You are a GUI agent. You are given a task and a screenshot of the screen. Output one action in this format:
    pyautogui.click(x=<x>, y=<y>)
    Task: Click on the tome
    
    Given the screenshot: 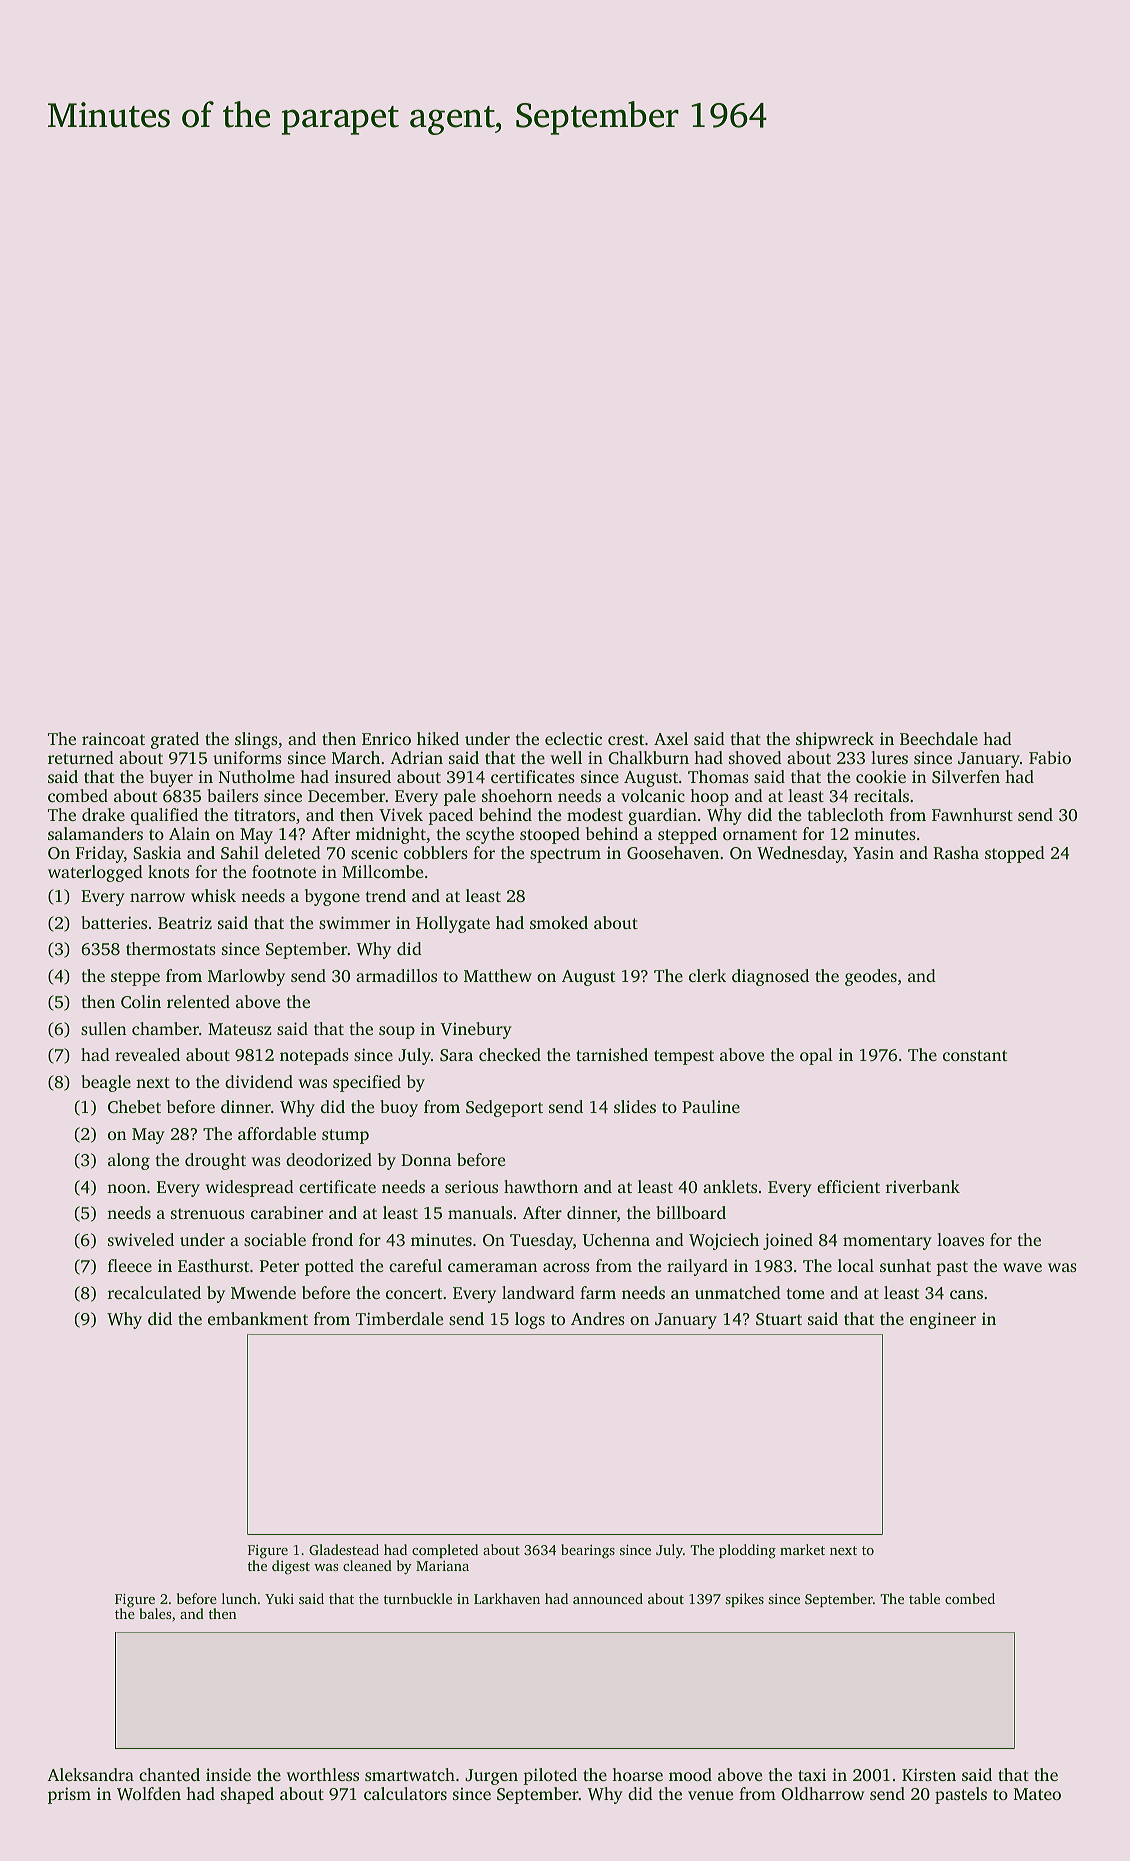 What is the action you would take?
    pyautogui.click(x=805, y=1293)
